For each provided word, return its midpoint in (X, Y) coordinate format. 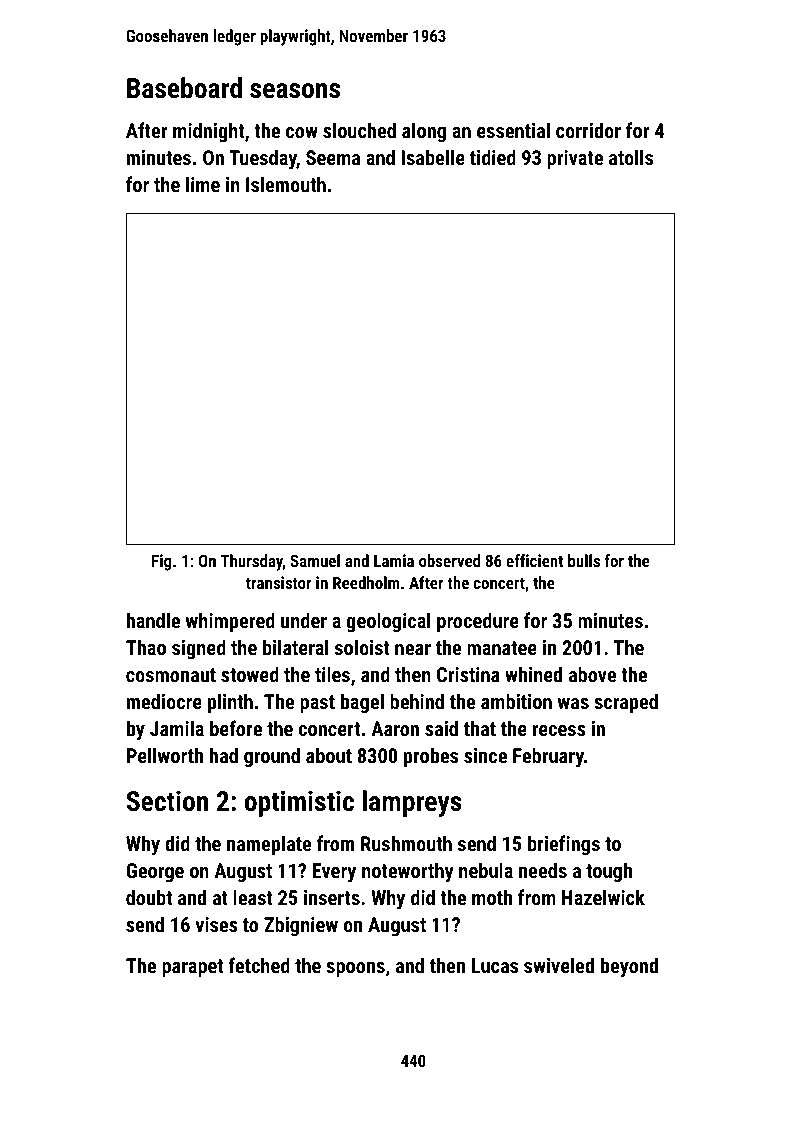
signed (199, 649)
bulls (584, 560)
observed (449, 560)
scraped (626, 703)
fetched (259, 965)
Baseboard (184, 88)
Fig (161, 562)
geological (388, 622)
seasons (295, 91)
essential (513, 130)
